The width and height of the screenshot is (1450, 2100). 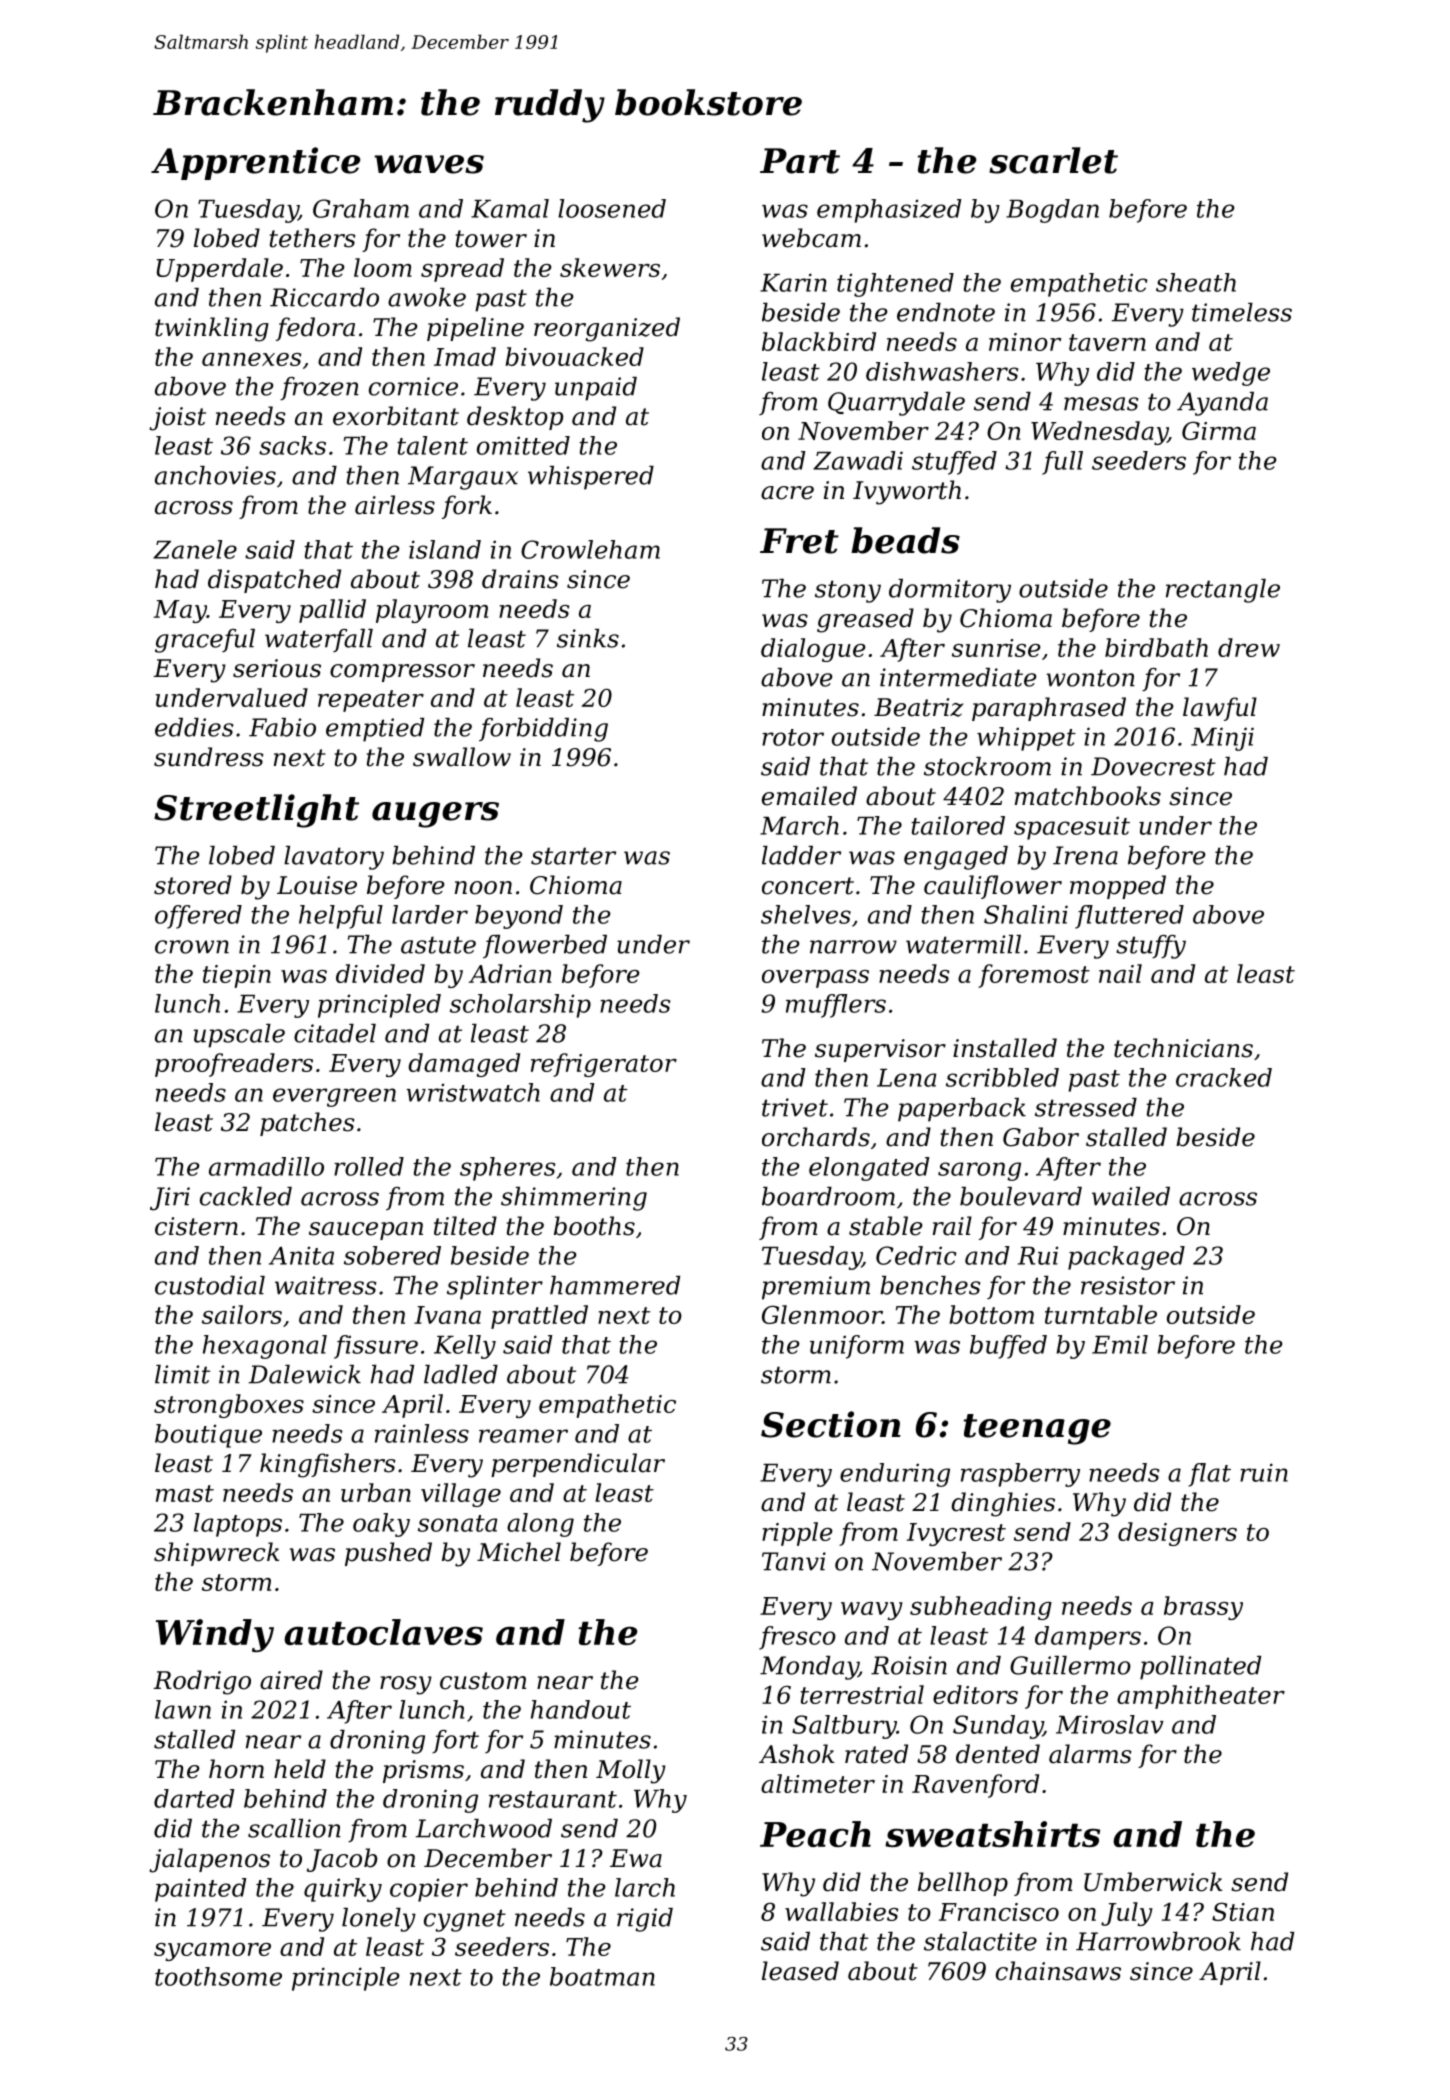 What do you see at coordinates (602, 1976) in the screenshot?
I see `boatman` at bounding box center [602, 1976].
